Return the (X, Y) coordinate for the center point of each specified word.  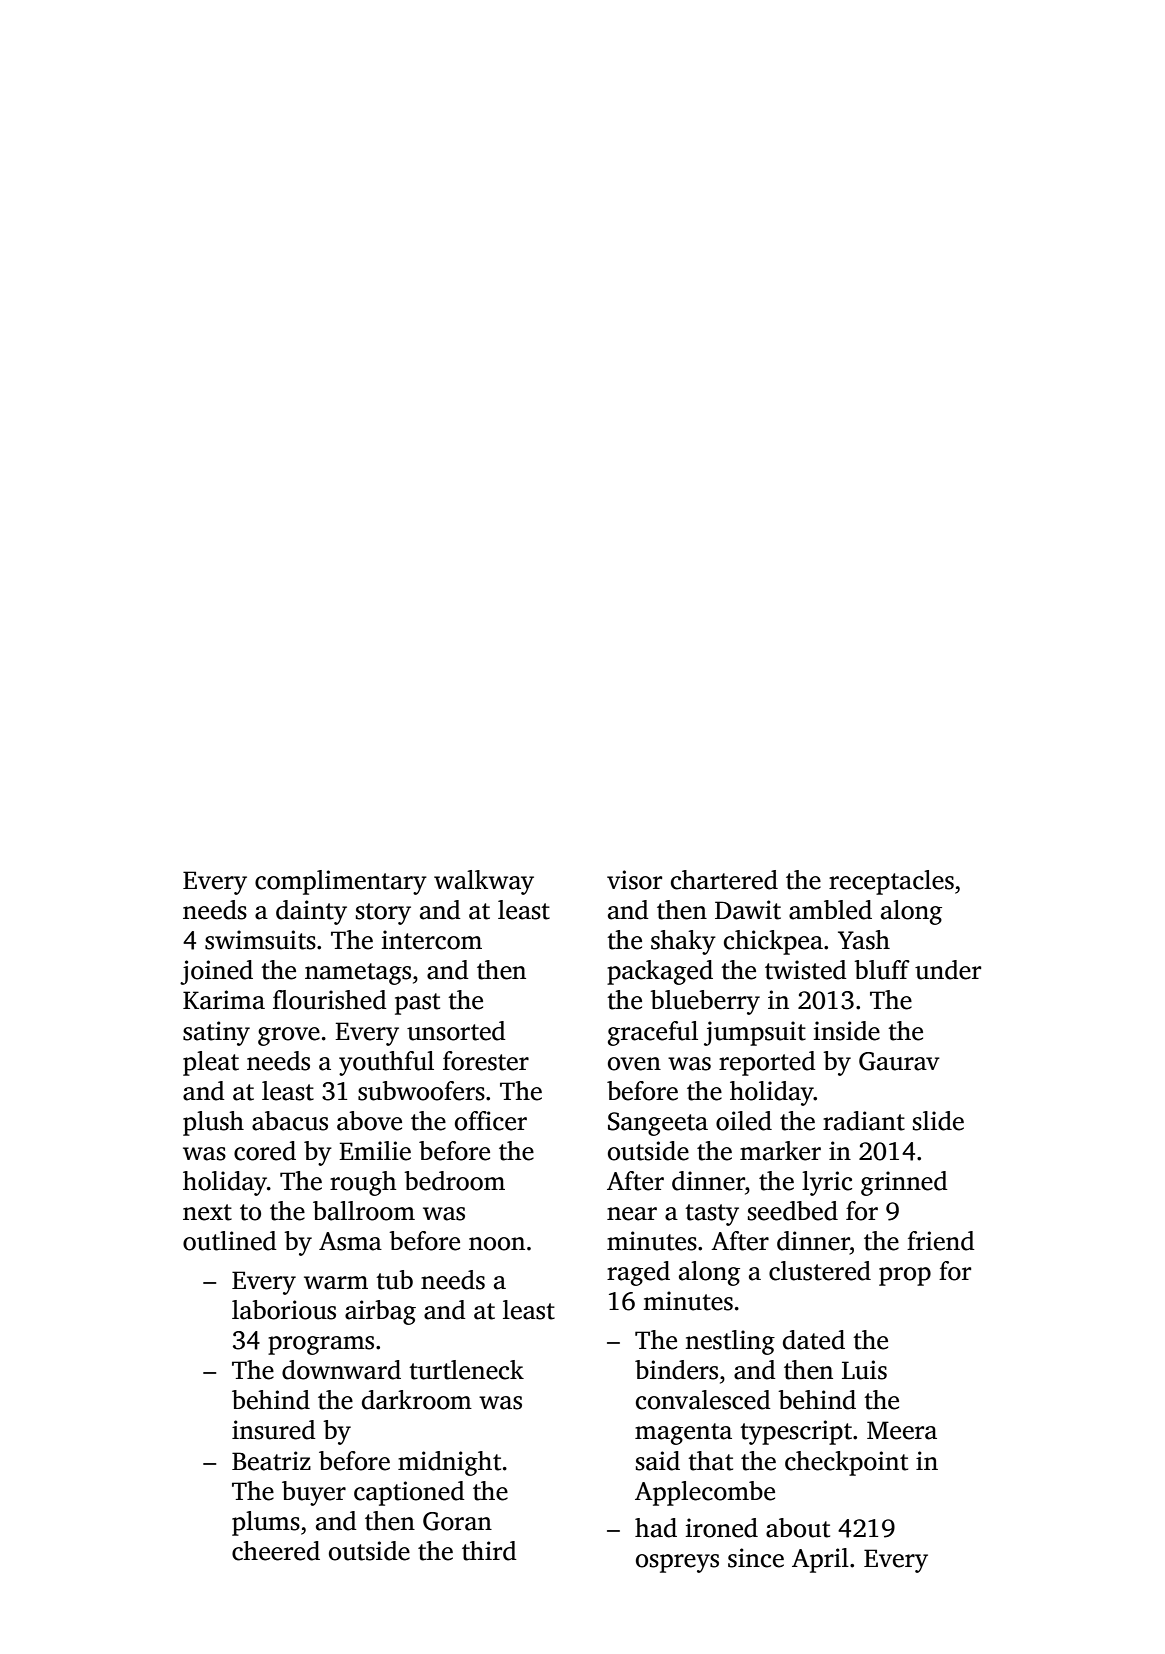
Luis (864, 1370)
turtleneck (466, 1370)
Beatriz (271, 1461)
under (948, 970)
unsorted (456, 1031)
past (417, 1004)
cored (265, 1151)
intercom (432, 940)
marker (780, 1151)
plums (266, 1523)
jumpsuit (755, 1033)
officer (491, 1121)
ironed (722, 1528)
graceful (653, 1033)
